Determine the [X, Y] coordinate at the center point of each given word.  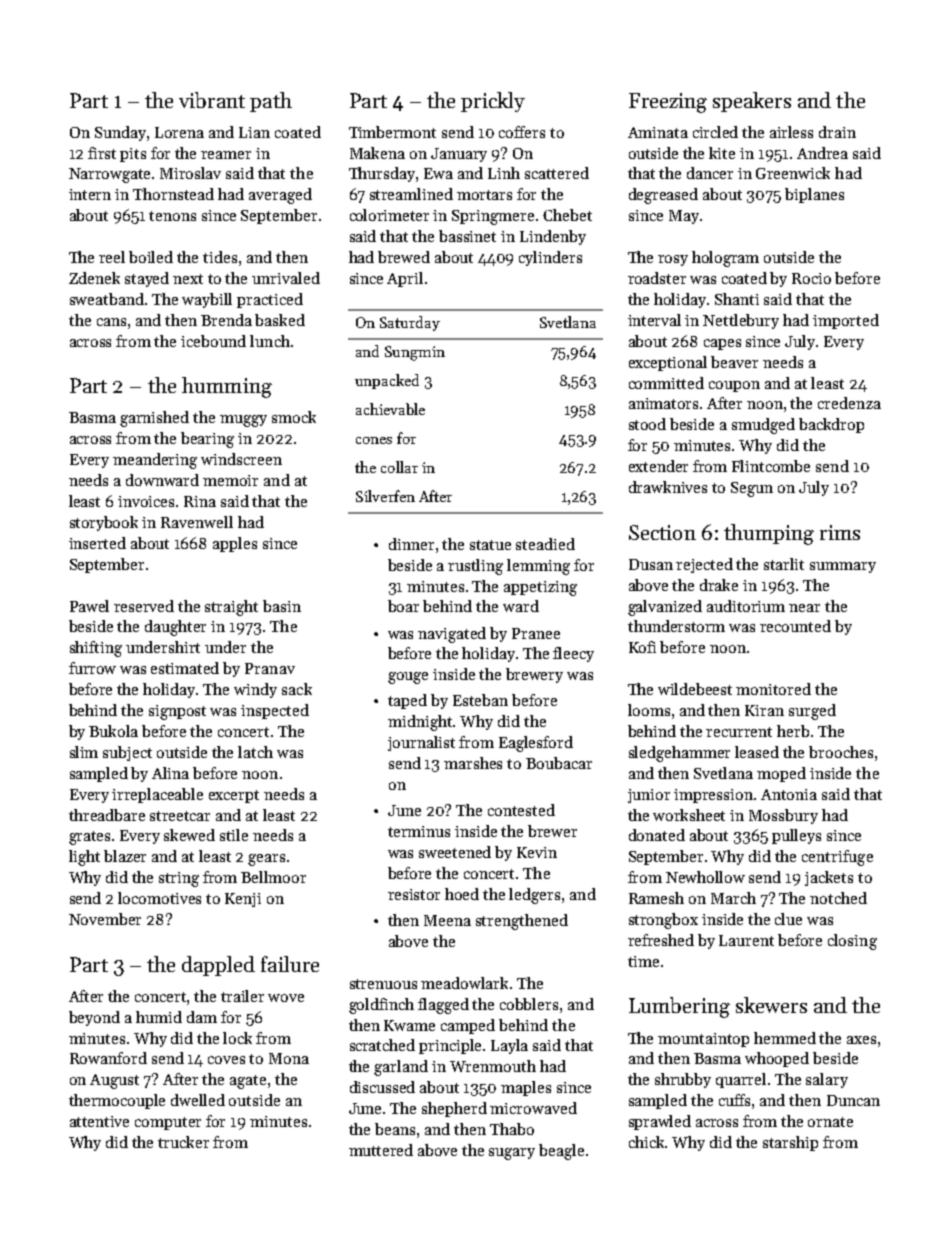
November [105, 919]
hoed [462, 894]
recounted [795, 626]
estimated [185, 668]
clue [788, 919]
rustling [475, 567]
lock [237, 1038]
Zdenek [94, 278]
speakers [752, 102]
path [271, 102]
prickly [493, 102]
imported [846, 321]
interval [654, 320]
